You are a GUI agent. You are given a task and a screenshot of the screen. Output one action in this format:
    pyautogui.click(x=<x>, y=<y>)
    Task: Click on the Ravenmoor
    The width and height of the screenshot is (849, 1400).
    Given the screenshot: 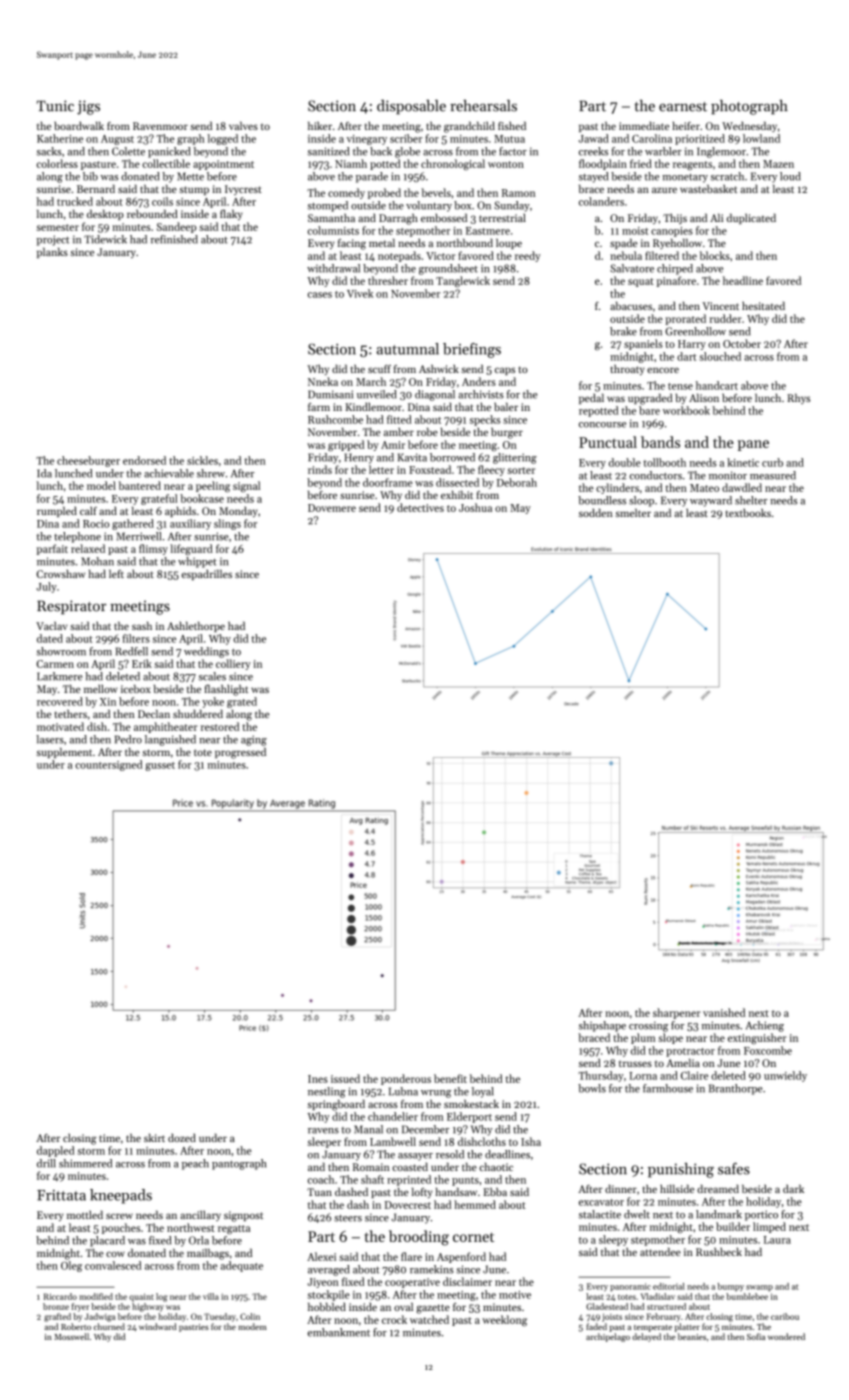 What is the action you would take?
    pyautogui.click(x=160, y=126)
